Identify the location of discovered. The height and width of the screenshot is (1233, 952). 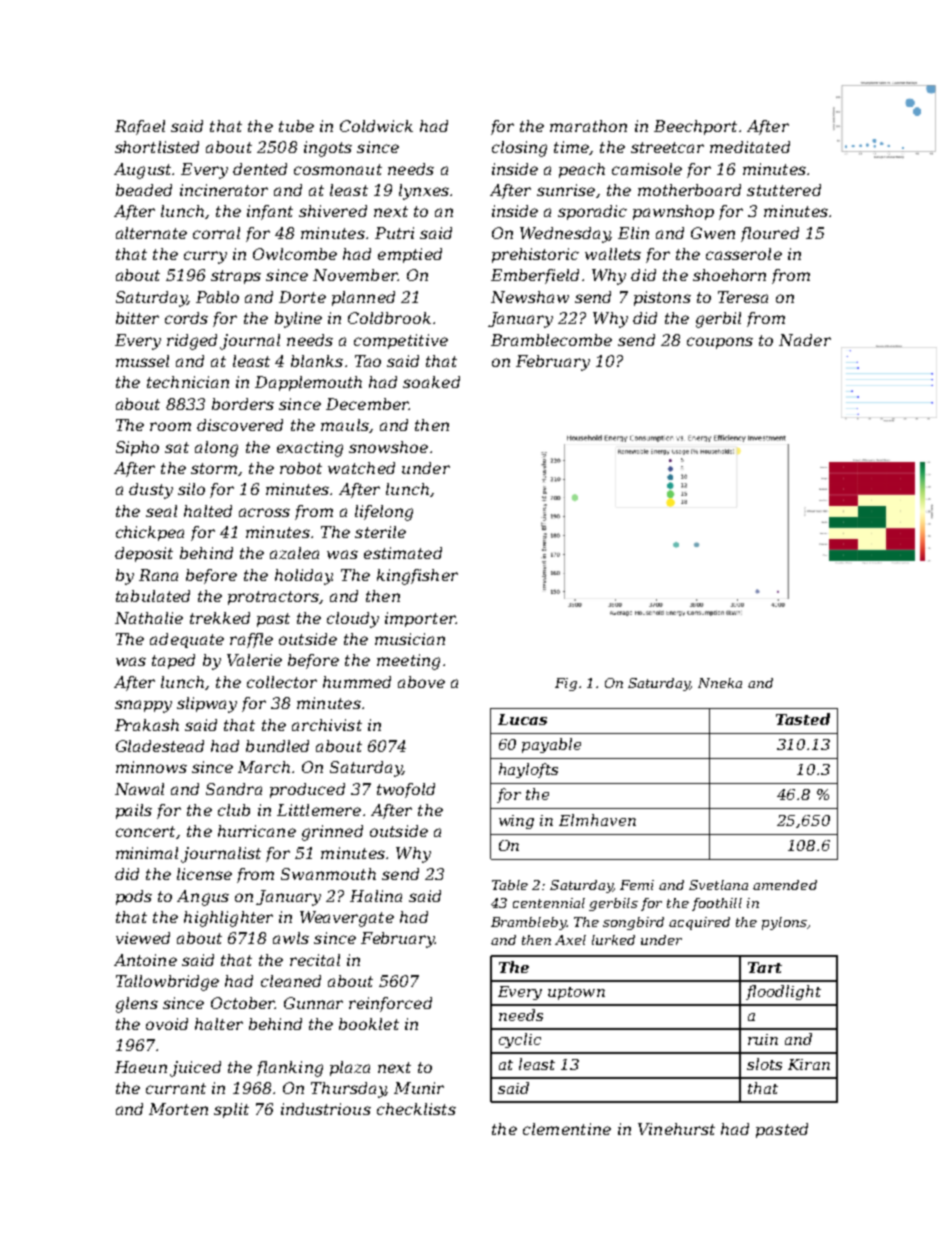
(240, 425).
